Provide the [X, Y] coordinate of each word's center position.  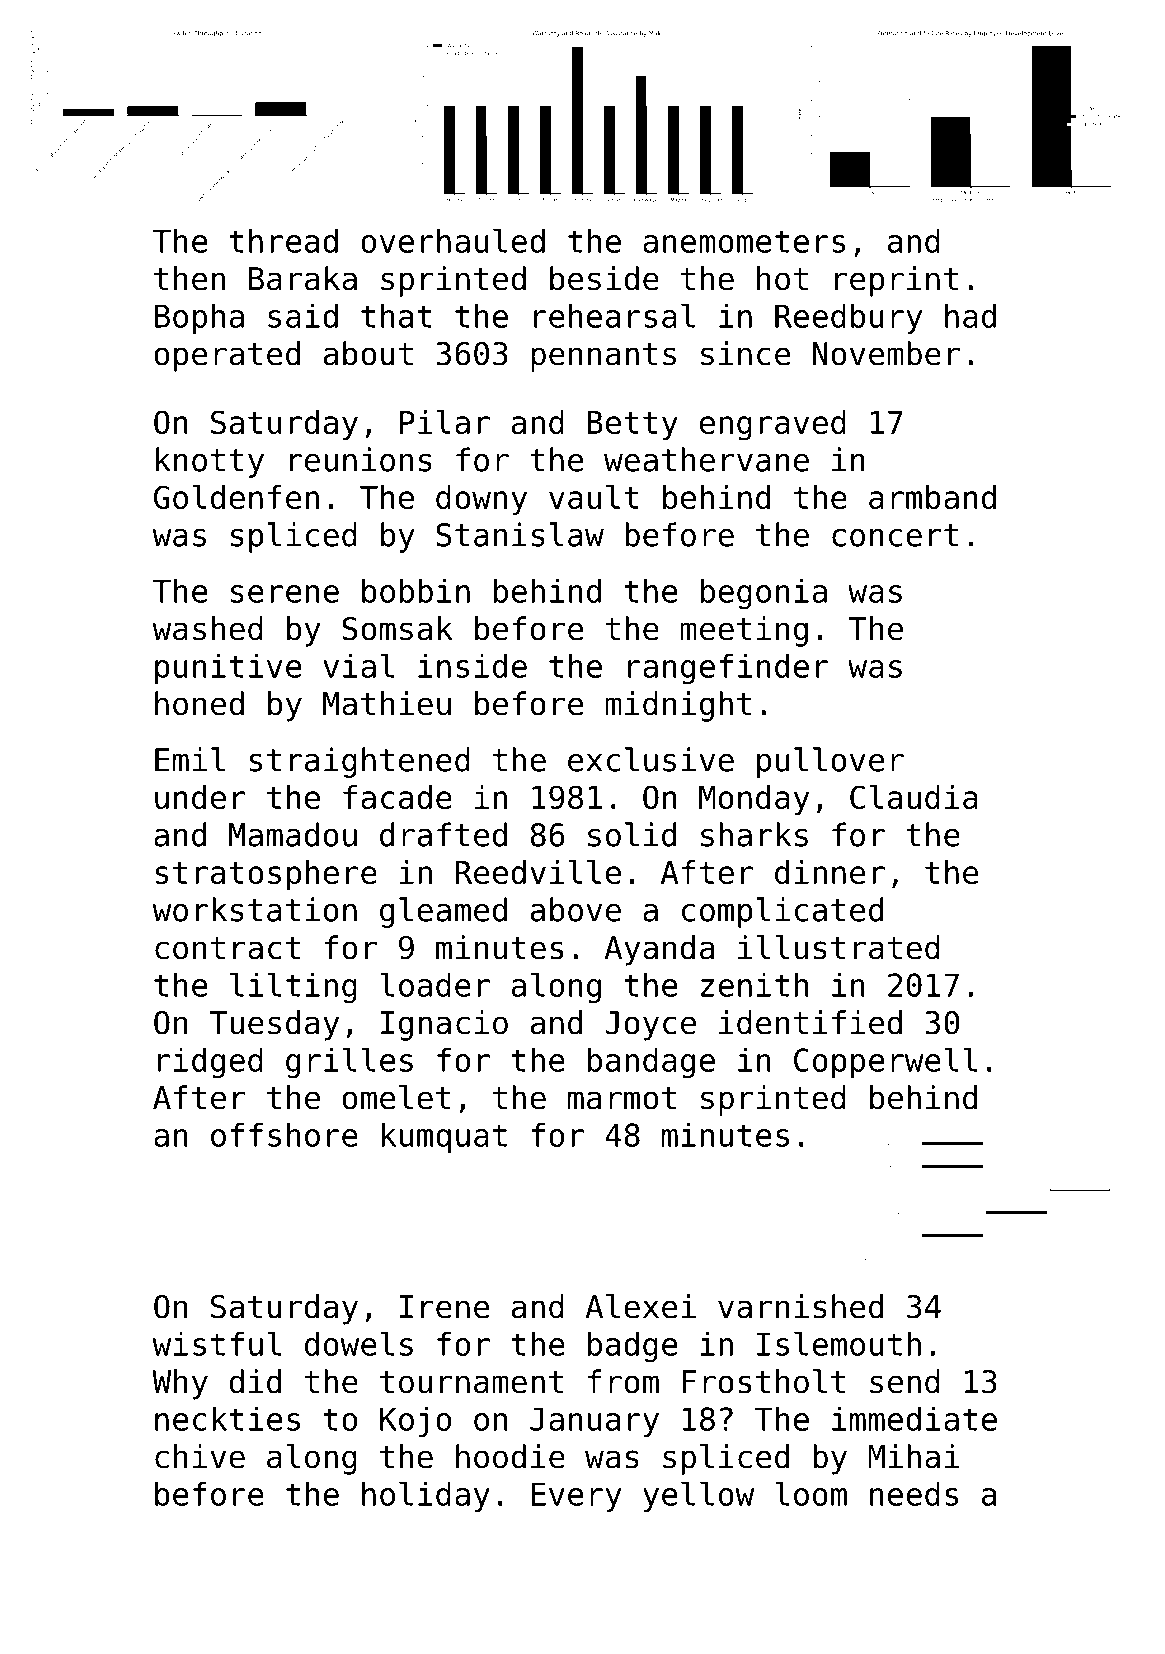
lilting [293, 987]
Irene [444, 1307]
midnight [678, 706]
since [745, 353]
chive [200, 1456]
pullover [830, 762]
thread [283, 240]
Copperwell [885, 1062]
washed [207, 628]
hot [782, 278]
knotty [210, 462]
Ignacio [444, 1025]
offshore [284, 1134]
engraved [773, 425]
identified [810, 1022]
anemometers [744, 241]
